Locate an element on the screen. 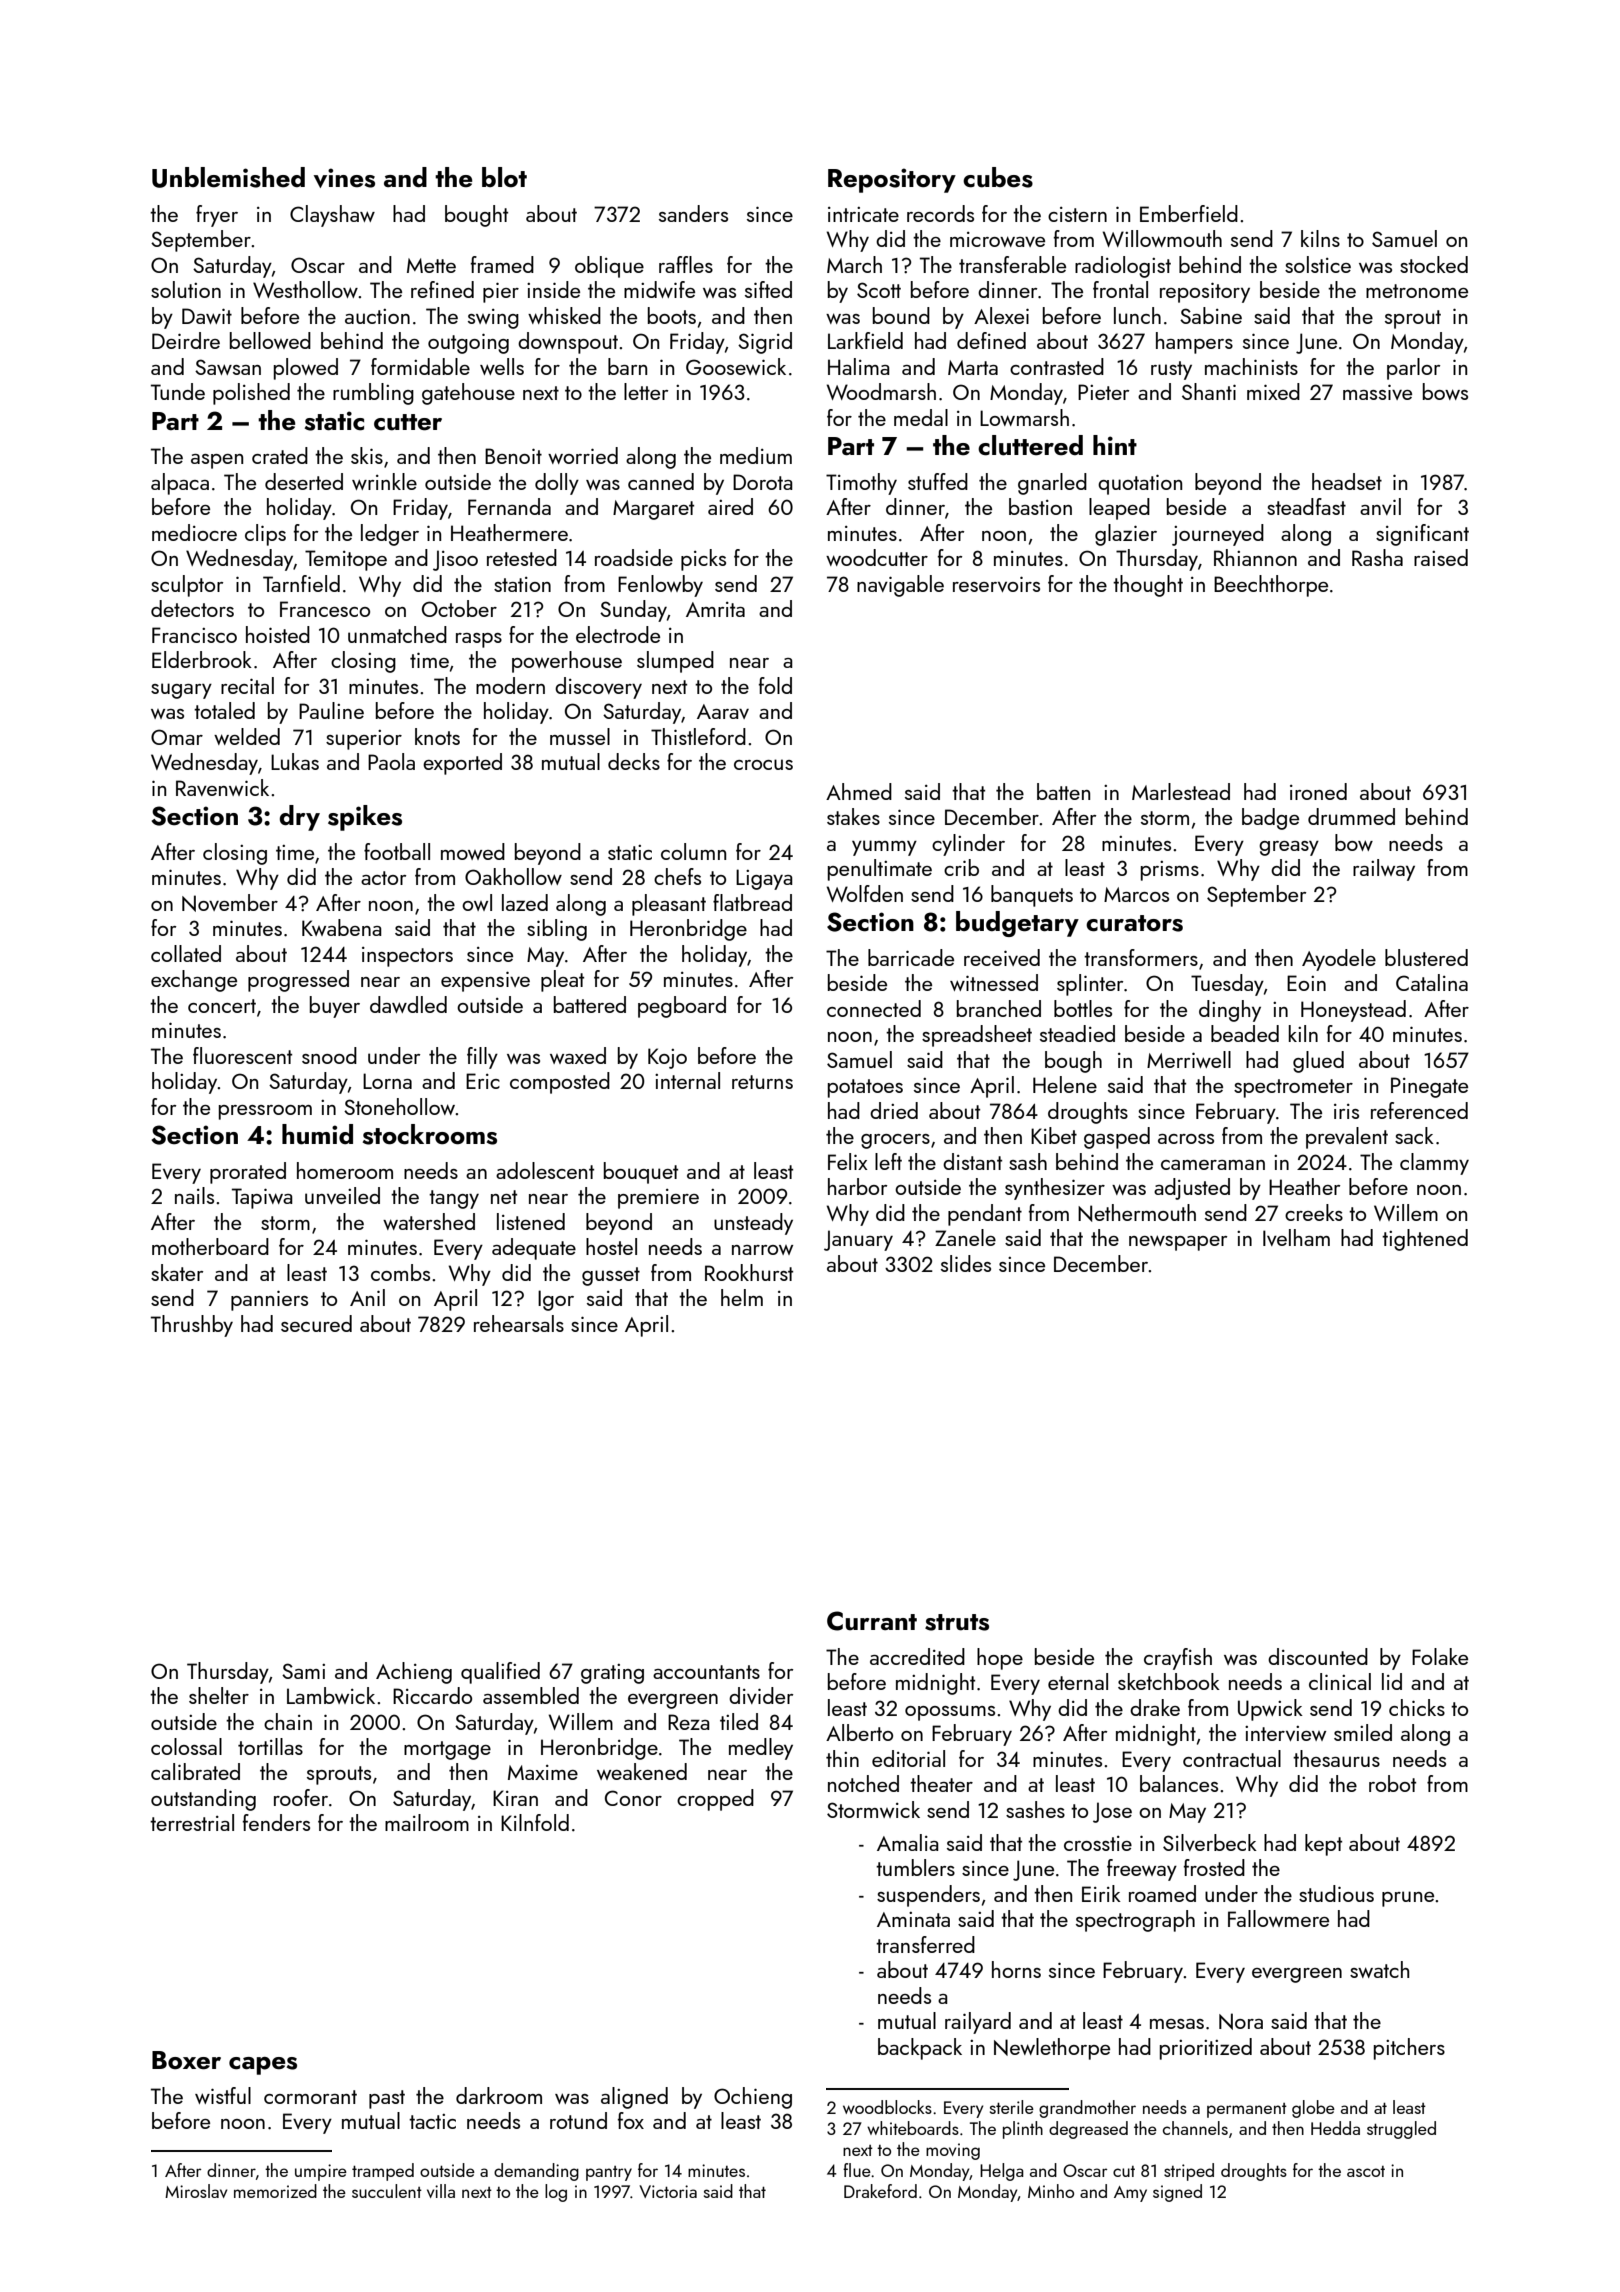  Thrushby is located at coordinates (192, 1326).
